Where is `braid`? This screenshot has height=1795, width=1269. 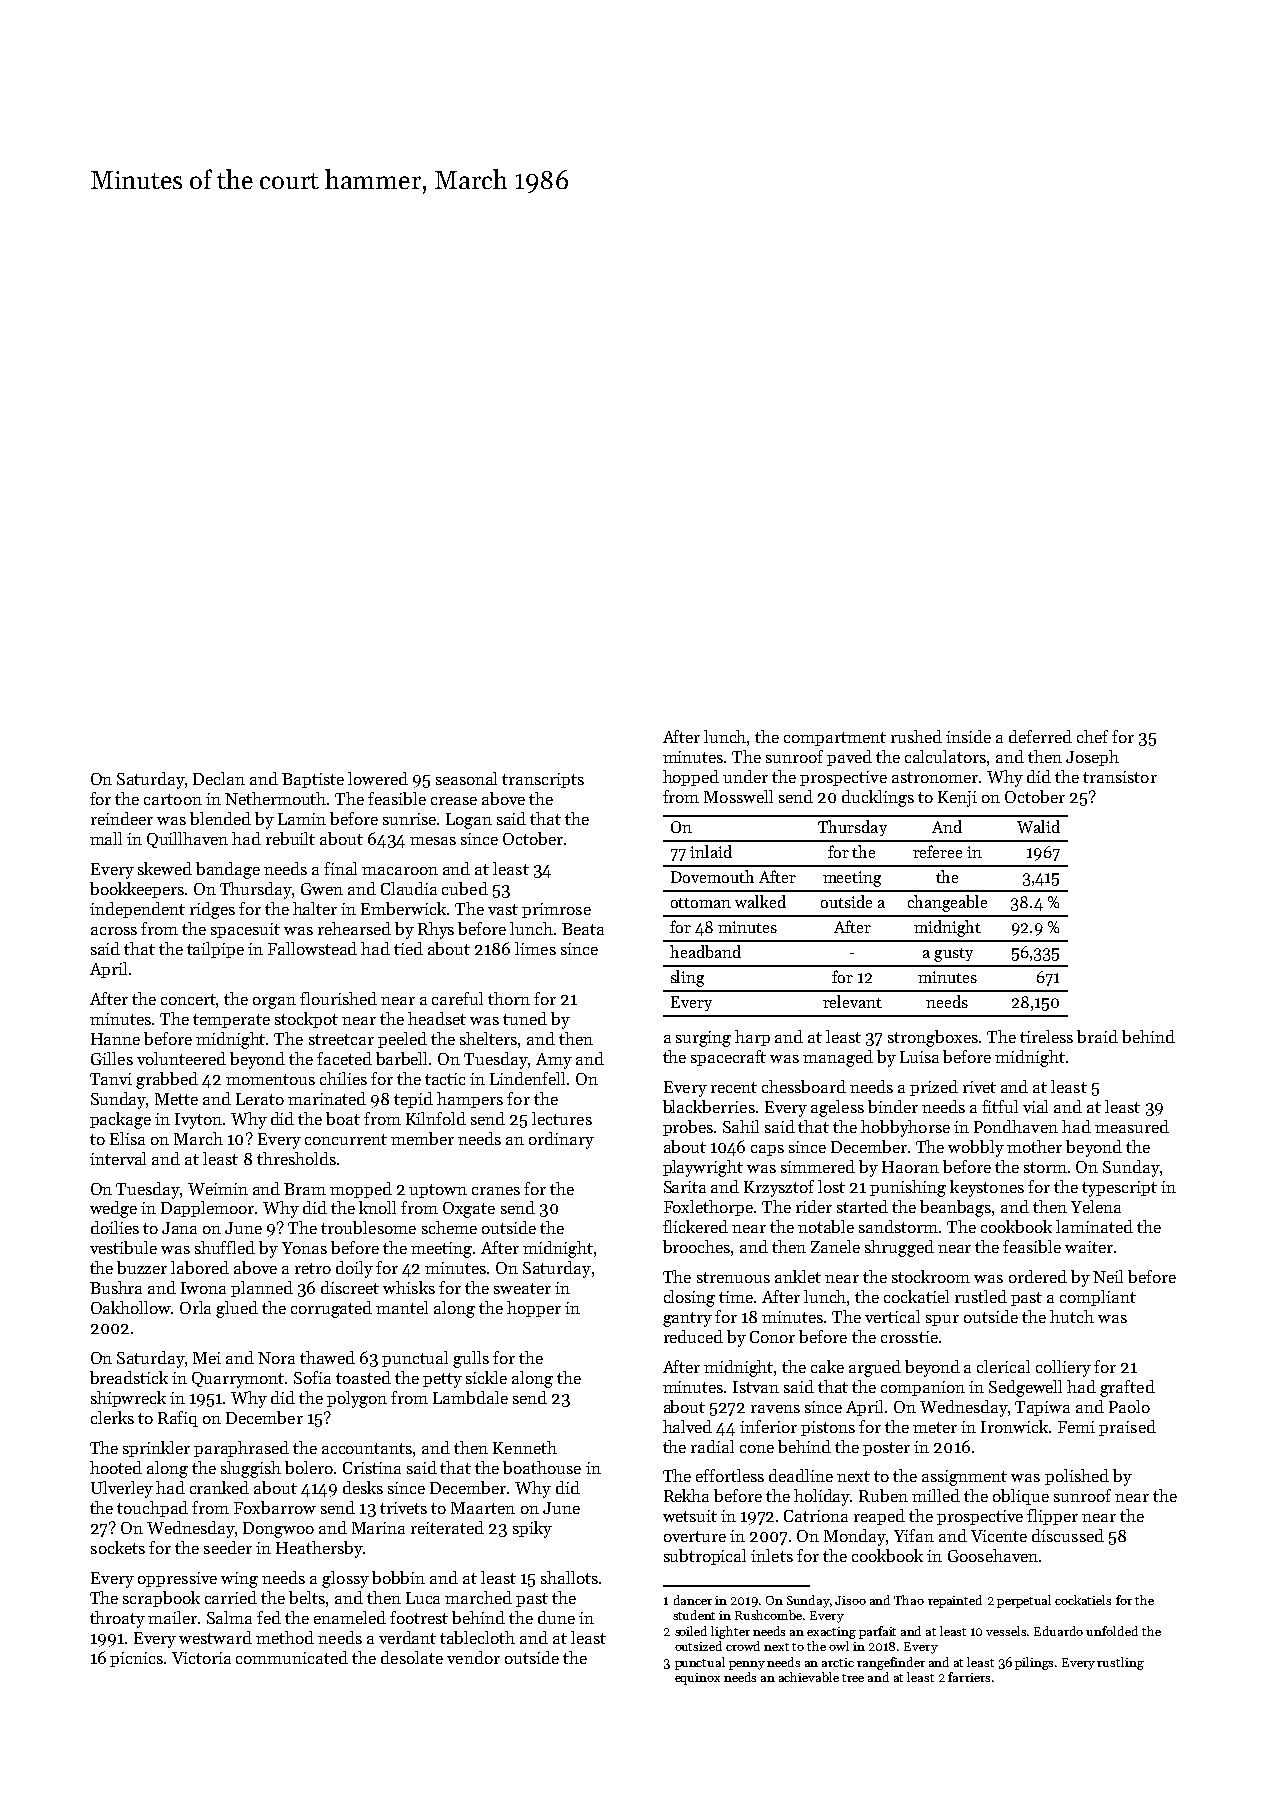 braid is located at coordinates (1097, 1036).
